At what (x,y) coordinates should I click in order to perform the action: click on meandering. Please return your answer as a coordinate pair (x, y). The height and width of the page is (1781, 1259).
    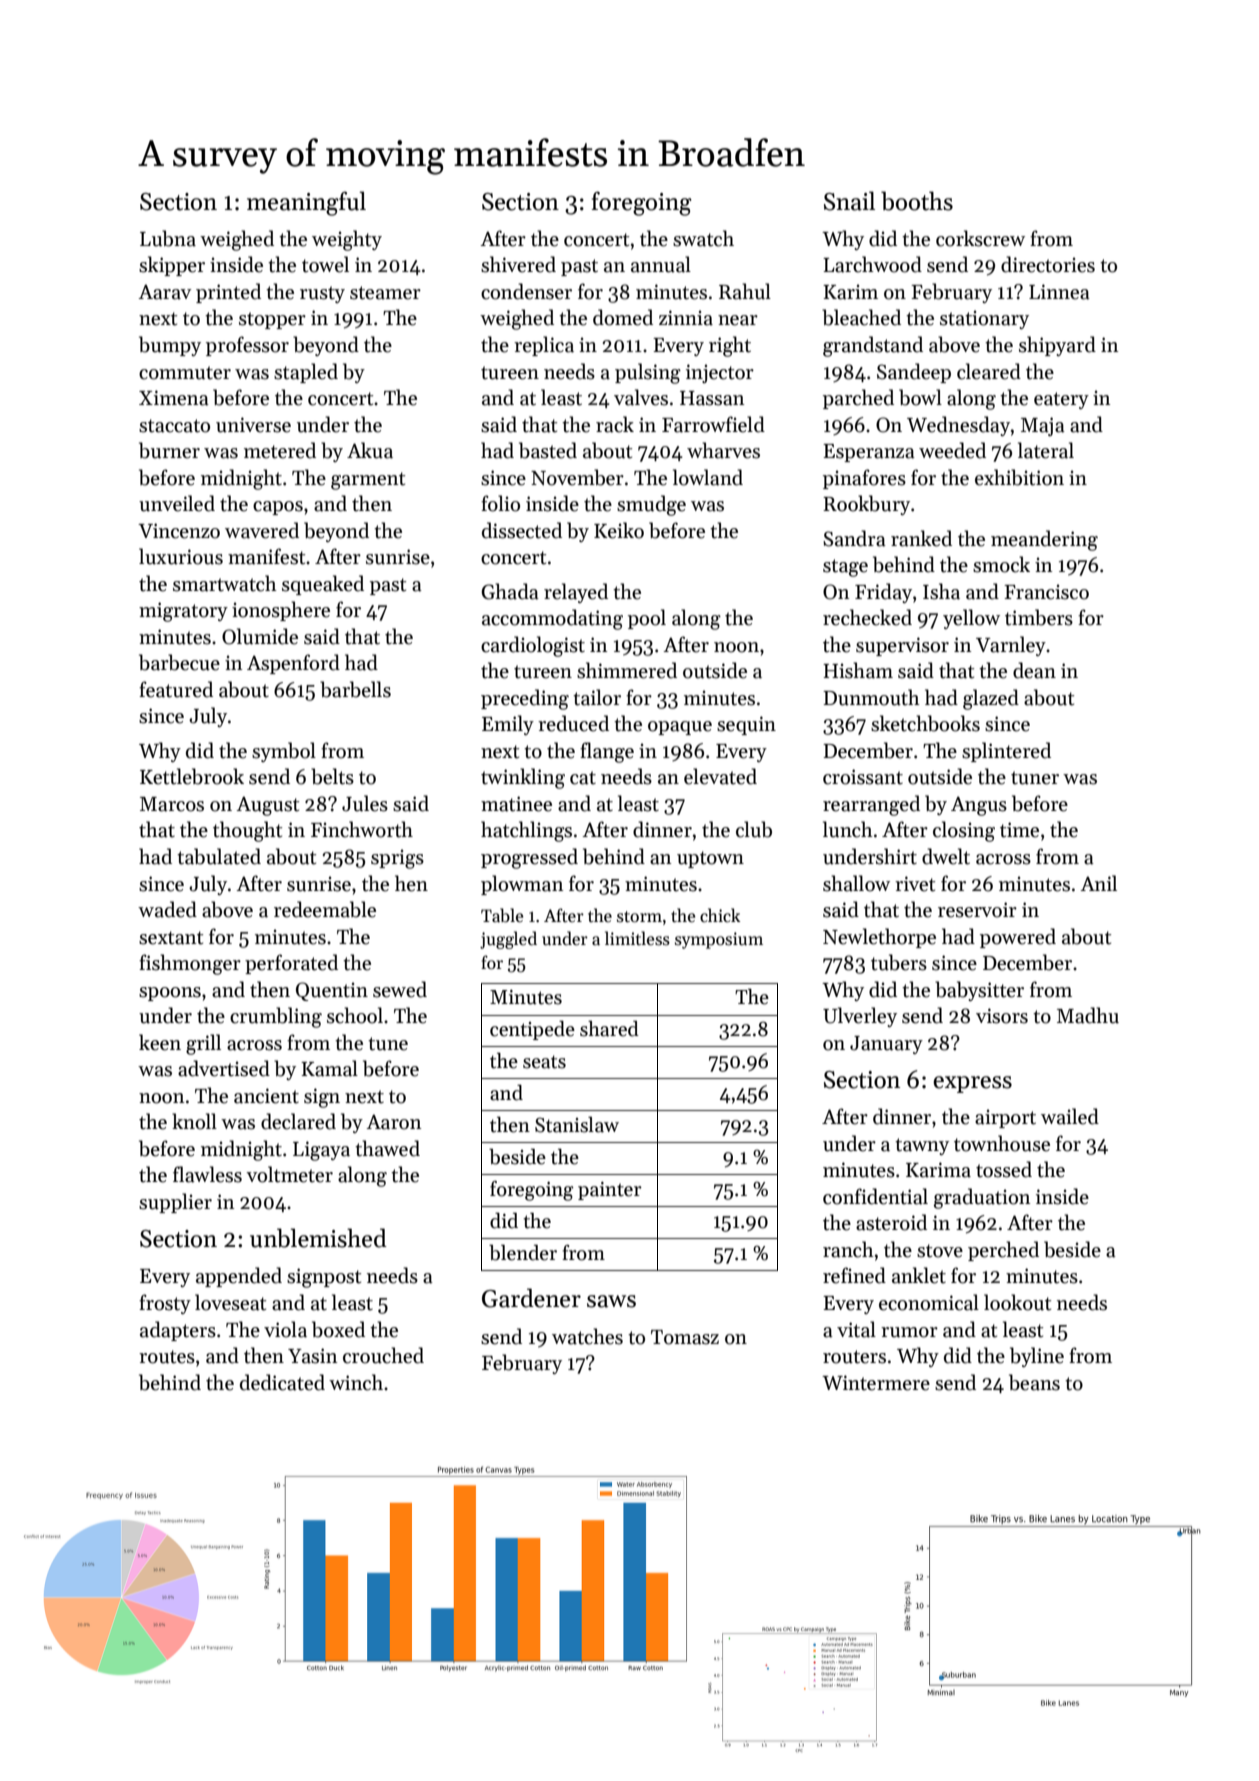
    Looking at the image, I should click on (1044, 540).
